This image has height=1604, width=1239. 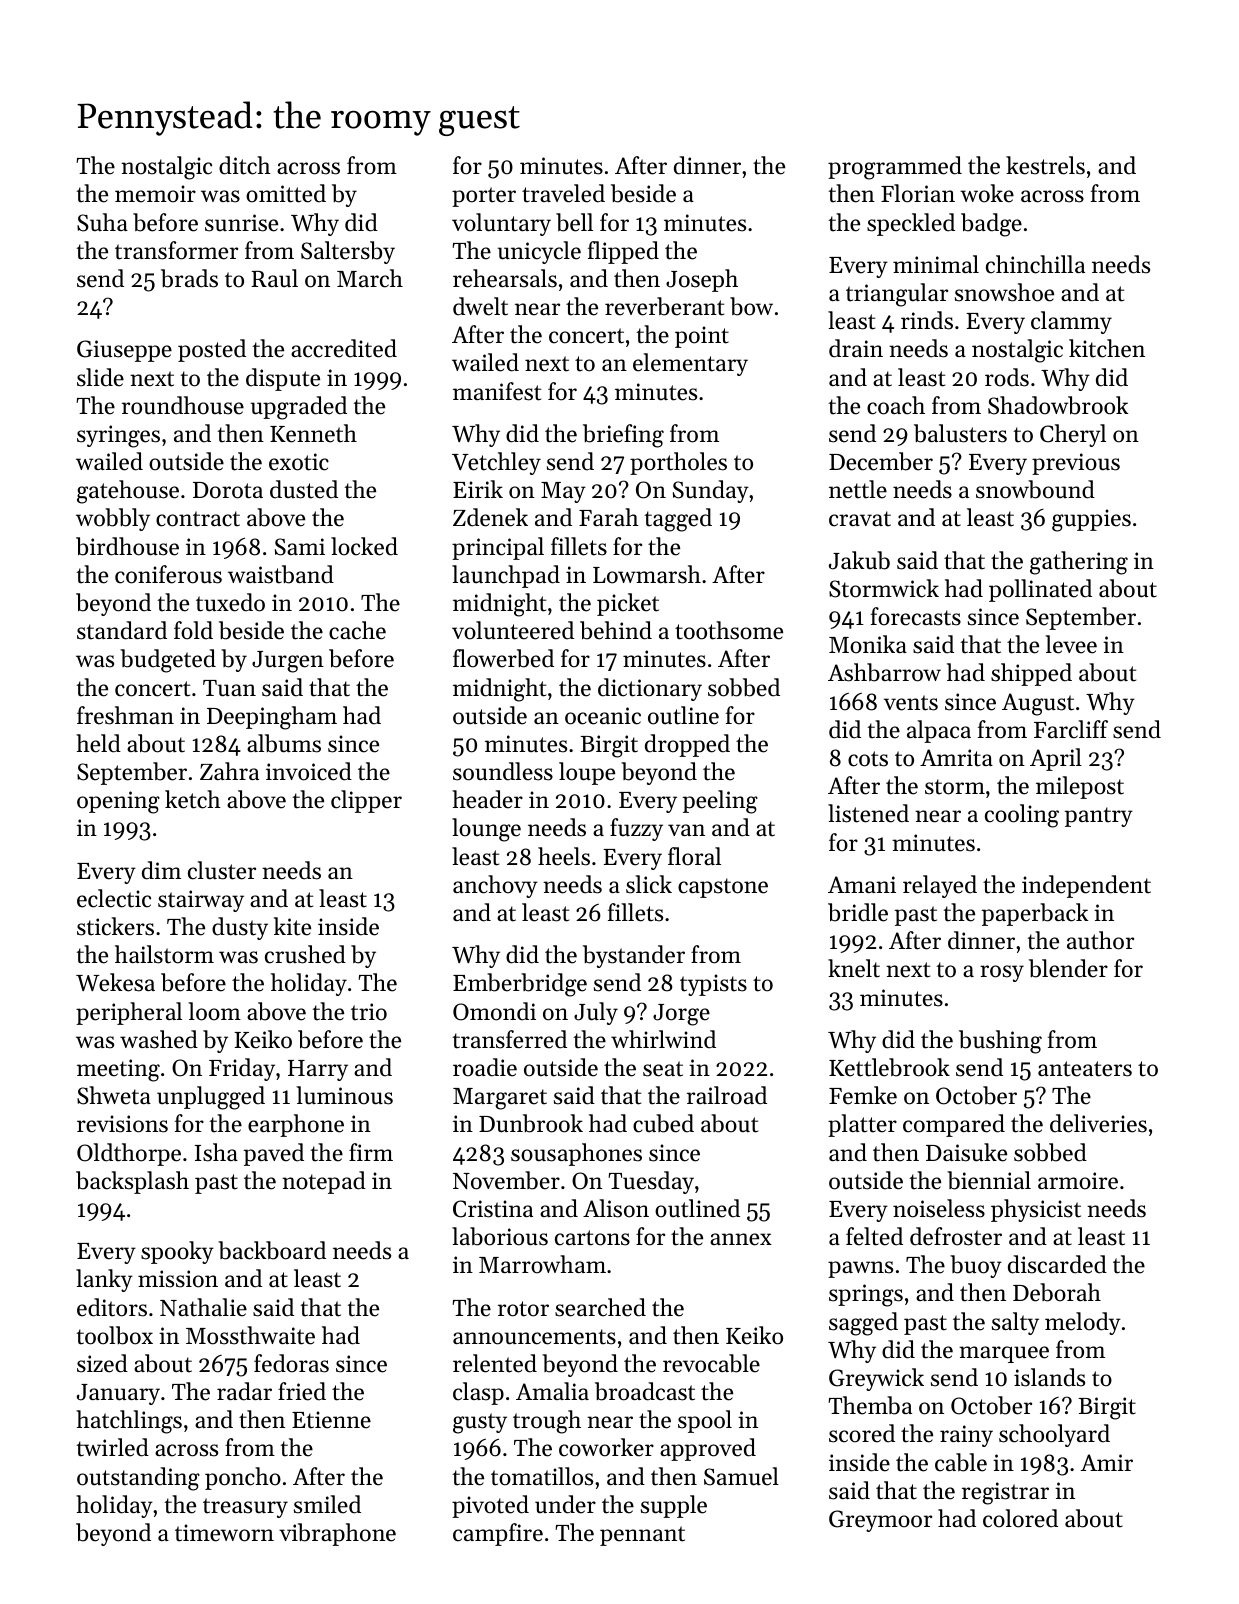 I want to click on ditch, so click(x=245, y=165).
